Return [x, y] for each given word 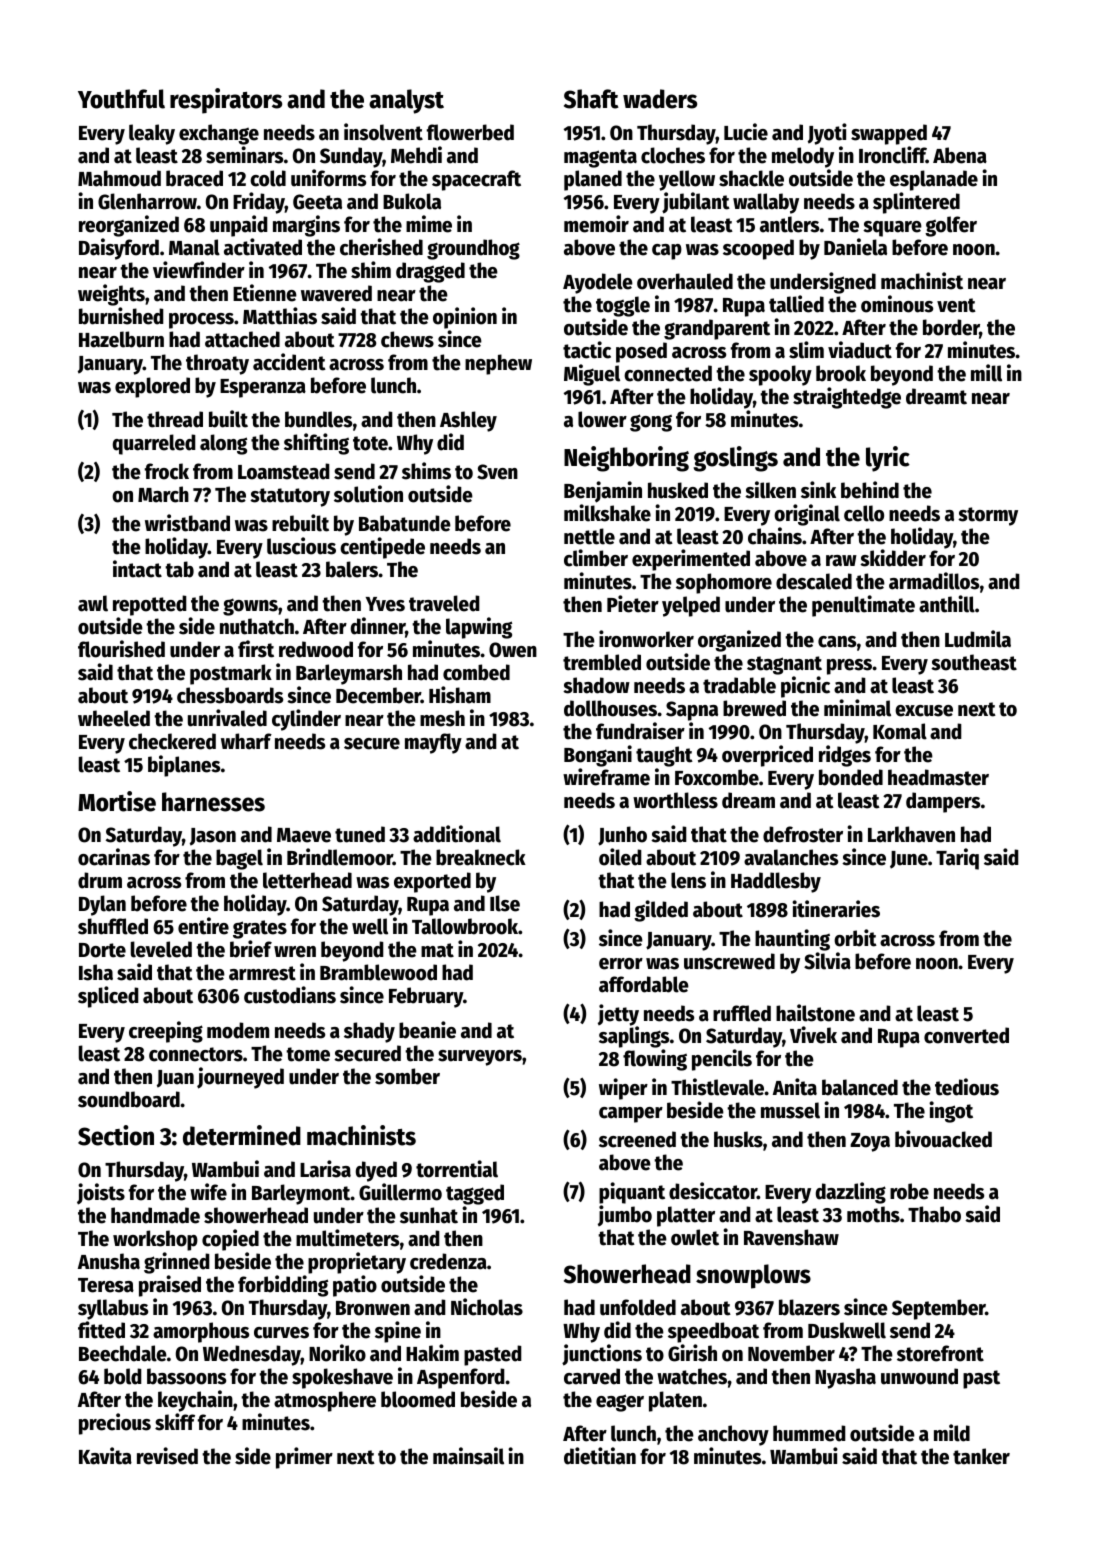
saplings [634, 1037]
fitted [101, 1330]
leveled [161, 949]
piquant [632, 1193]
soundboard [129, 1099]
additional [457, 834]
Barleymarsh [349, 674]
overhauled [685, 281]
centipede [382, 548]
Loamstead [284, 471]
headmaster [938, 777]
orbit [855, 938]
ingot [951, 1112]
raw [841, 561]
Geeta [317, 202]
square [892, 229]
